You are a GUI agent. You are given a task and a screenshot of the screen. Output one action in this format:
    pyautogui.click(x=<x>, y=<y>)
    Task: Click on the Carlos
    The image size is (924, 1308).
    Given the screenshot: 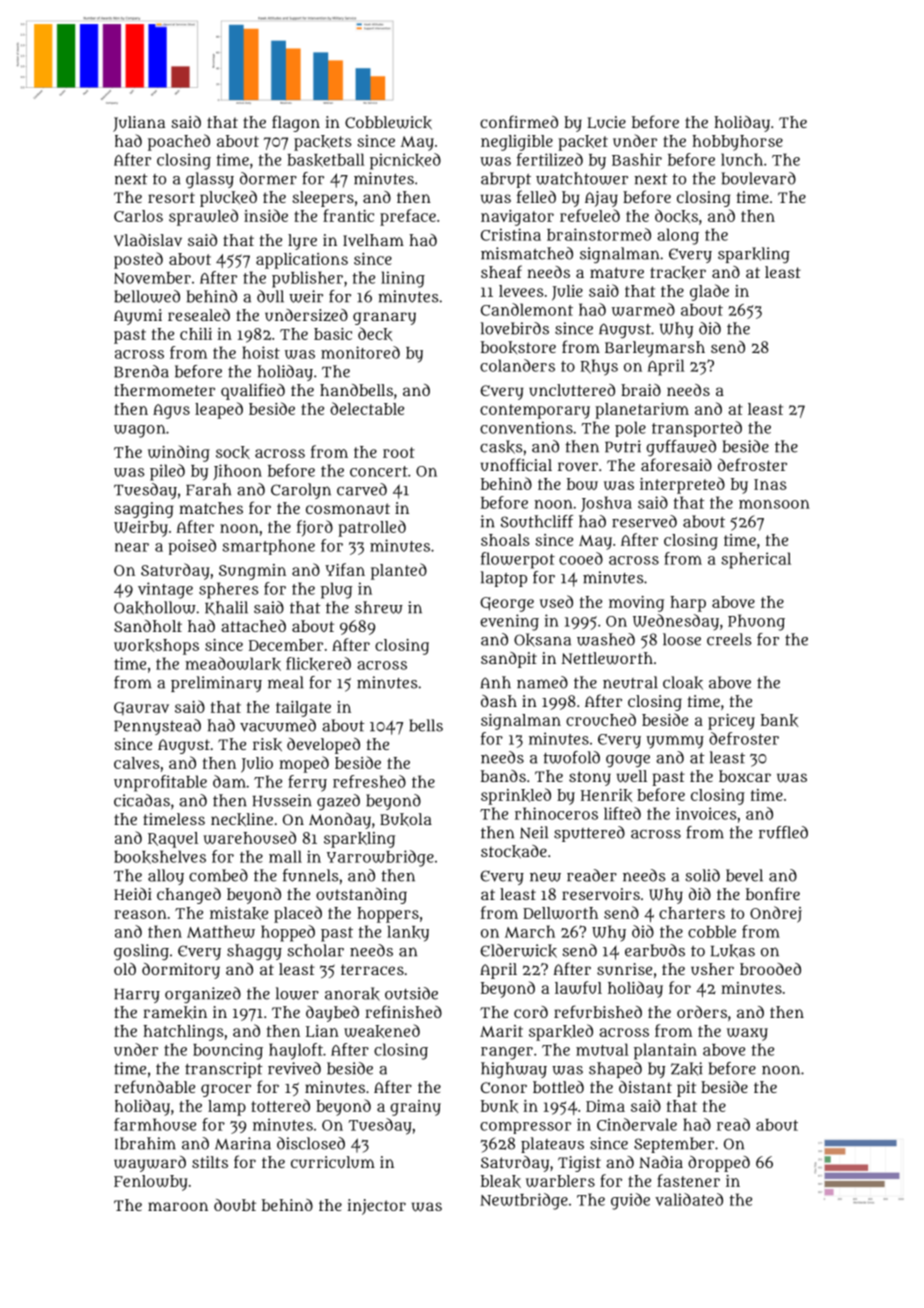 What is the action you would take?
    pyautogui.click(x=138, y=216)
